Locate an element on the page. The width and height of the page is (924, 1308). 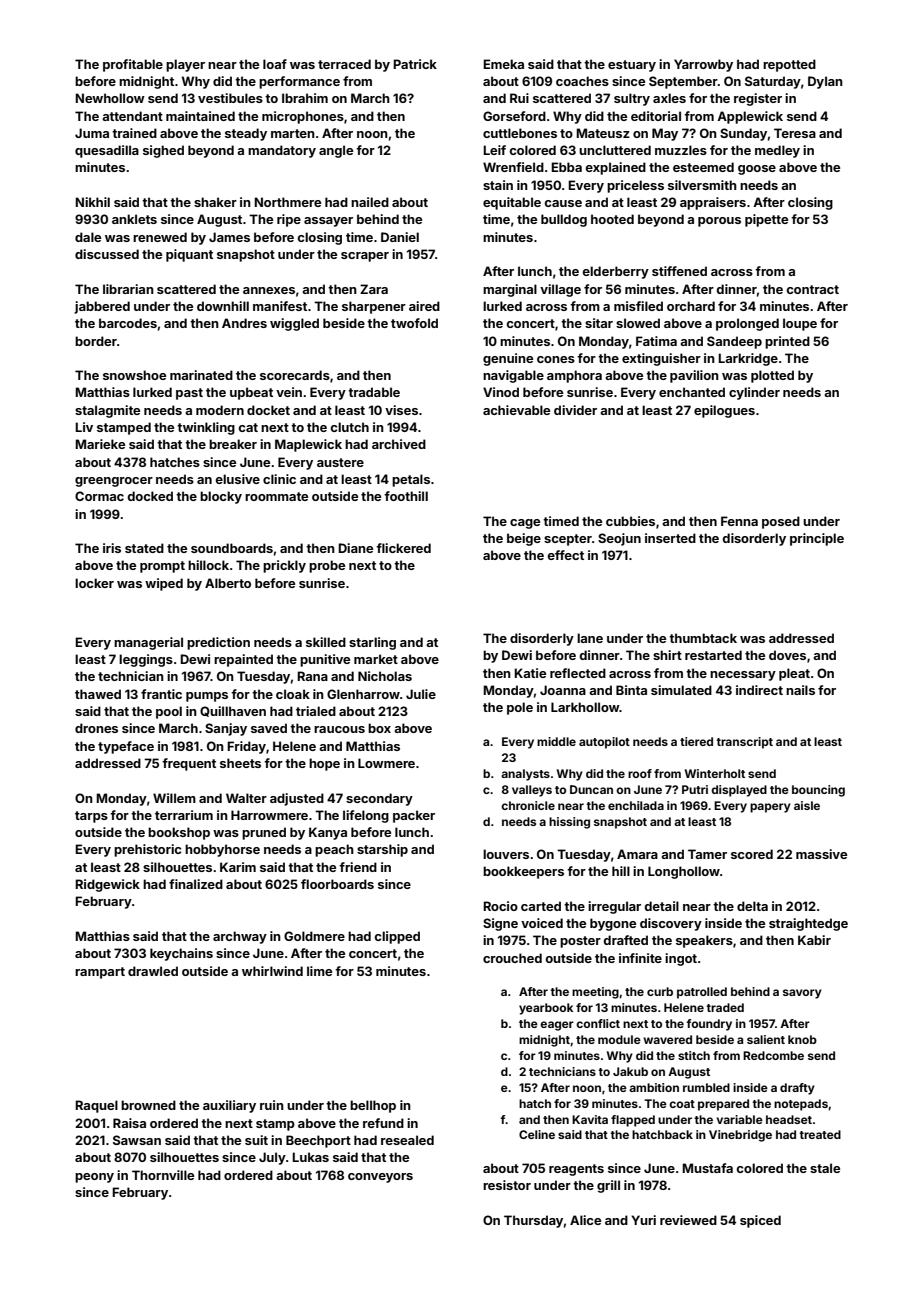
player is located at coordinates (185, 65).
